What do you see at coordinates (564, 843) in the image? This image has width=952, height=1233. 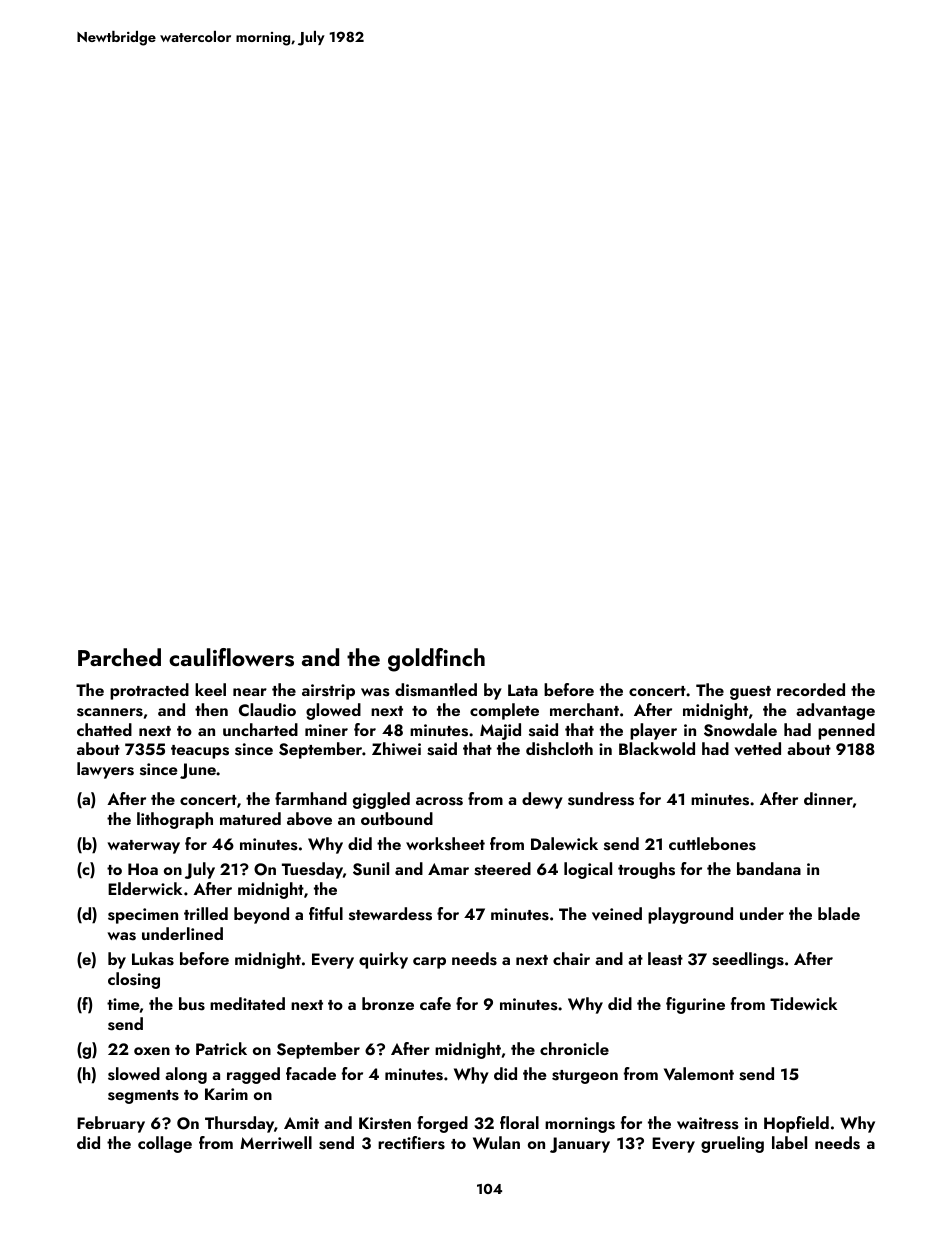 I see `Dalewick` at bounding box center [564, 843].
